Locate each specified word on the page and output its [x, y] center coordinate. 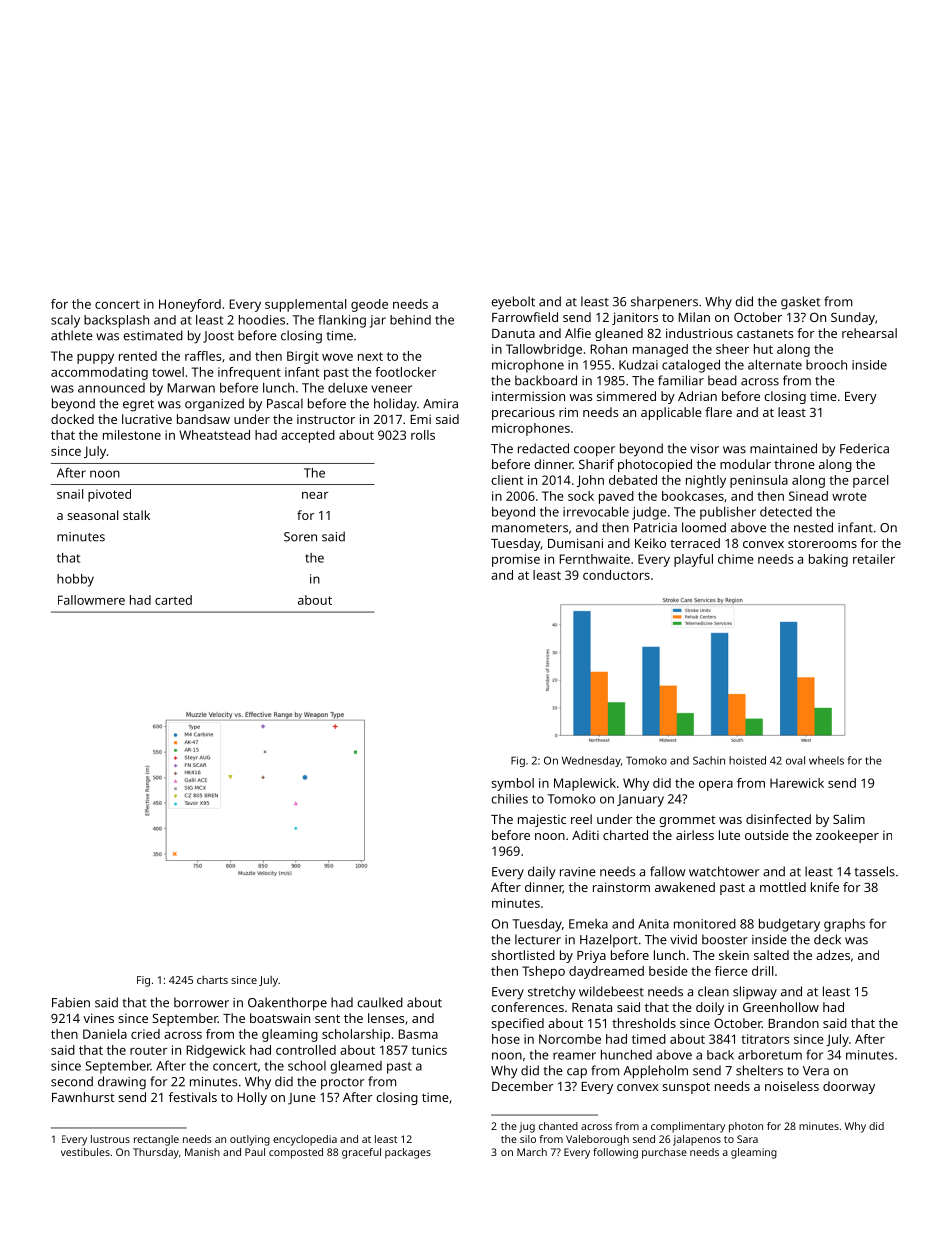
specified [517, 1024]
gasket [800, 303]
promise [516, 560]
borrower [201, 1002]
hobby [75, 580]
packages [408, 1153]
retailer [874, 559]
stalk [136, 515]
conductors [616, 575]
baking [828, 560]
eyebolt [513, 303]
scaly [65, 321]
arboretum [770, 1055]
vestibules [85, 1152]
